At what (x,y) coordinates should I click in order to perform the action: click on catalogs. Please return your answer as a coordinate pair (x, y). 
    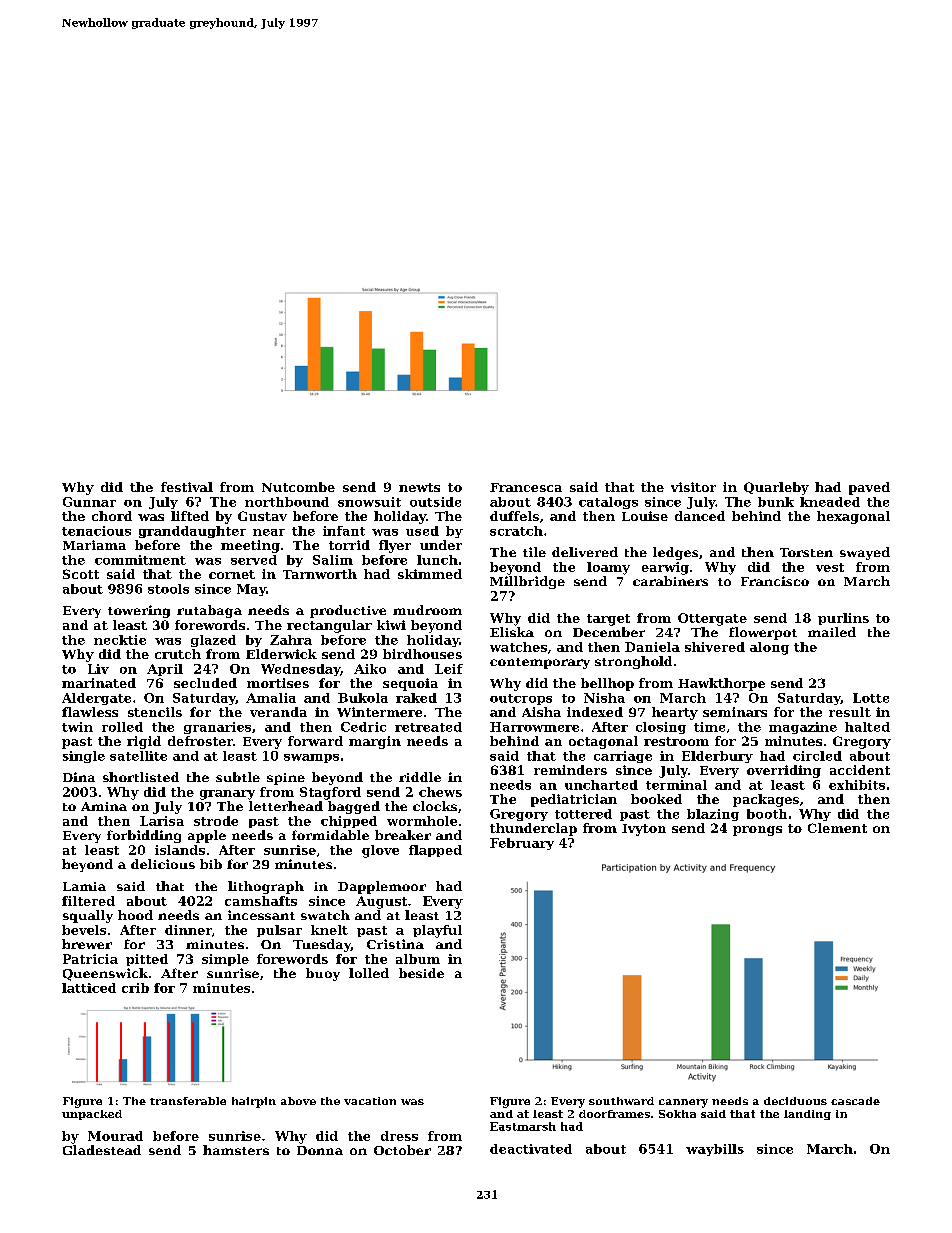
    Looking at the image, I should click on (608, 503).
